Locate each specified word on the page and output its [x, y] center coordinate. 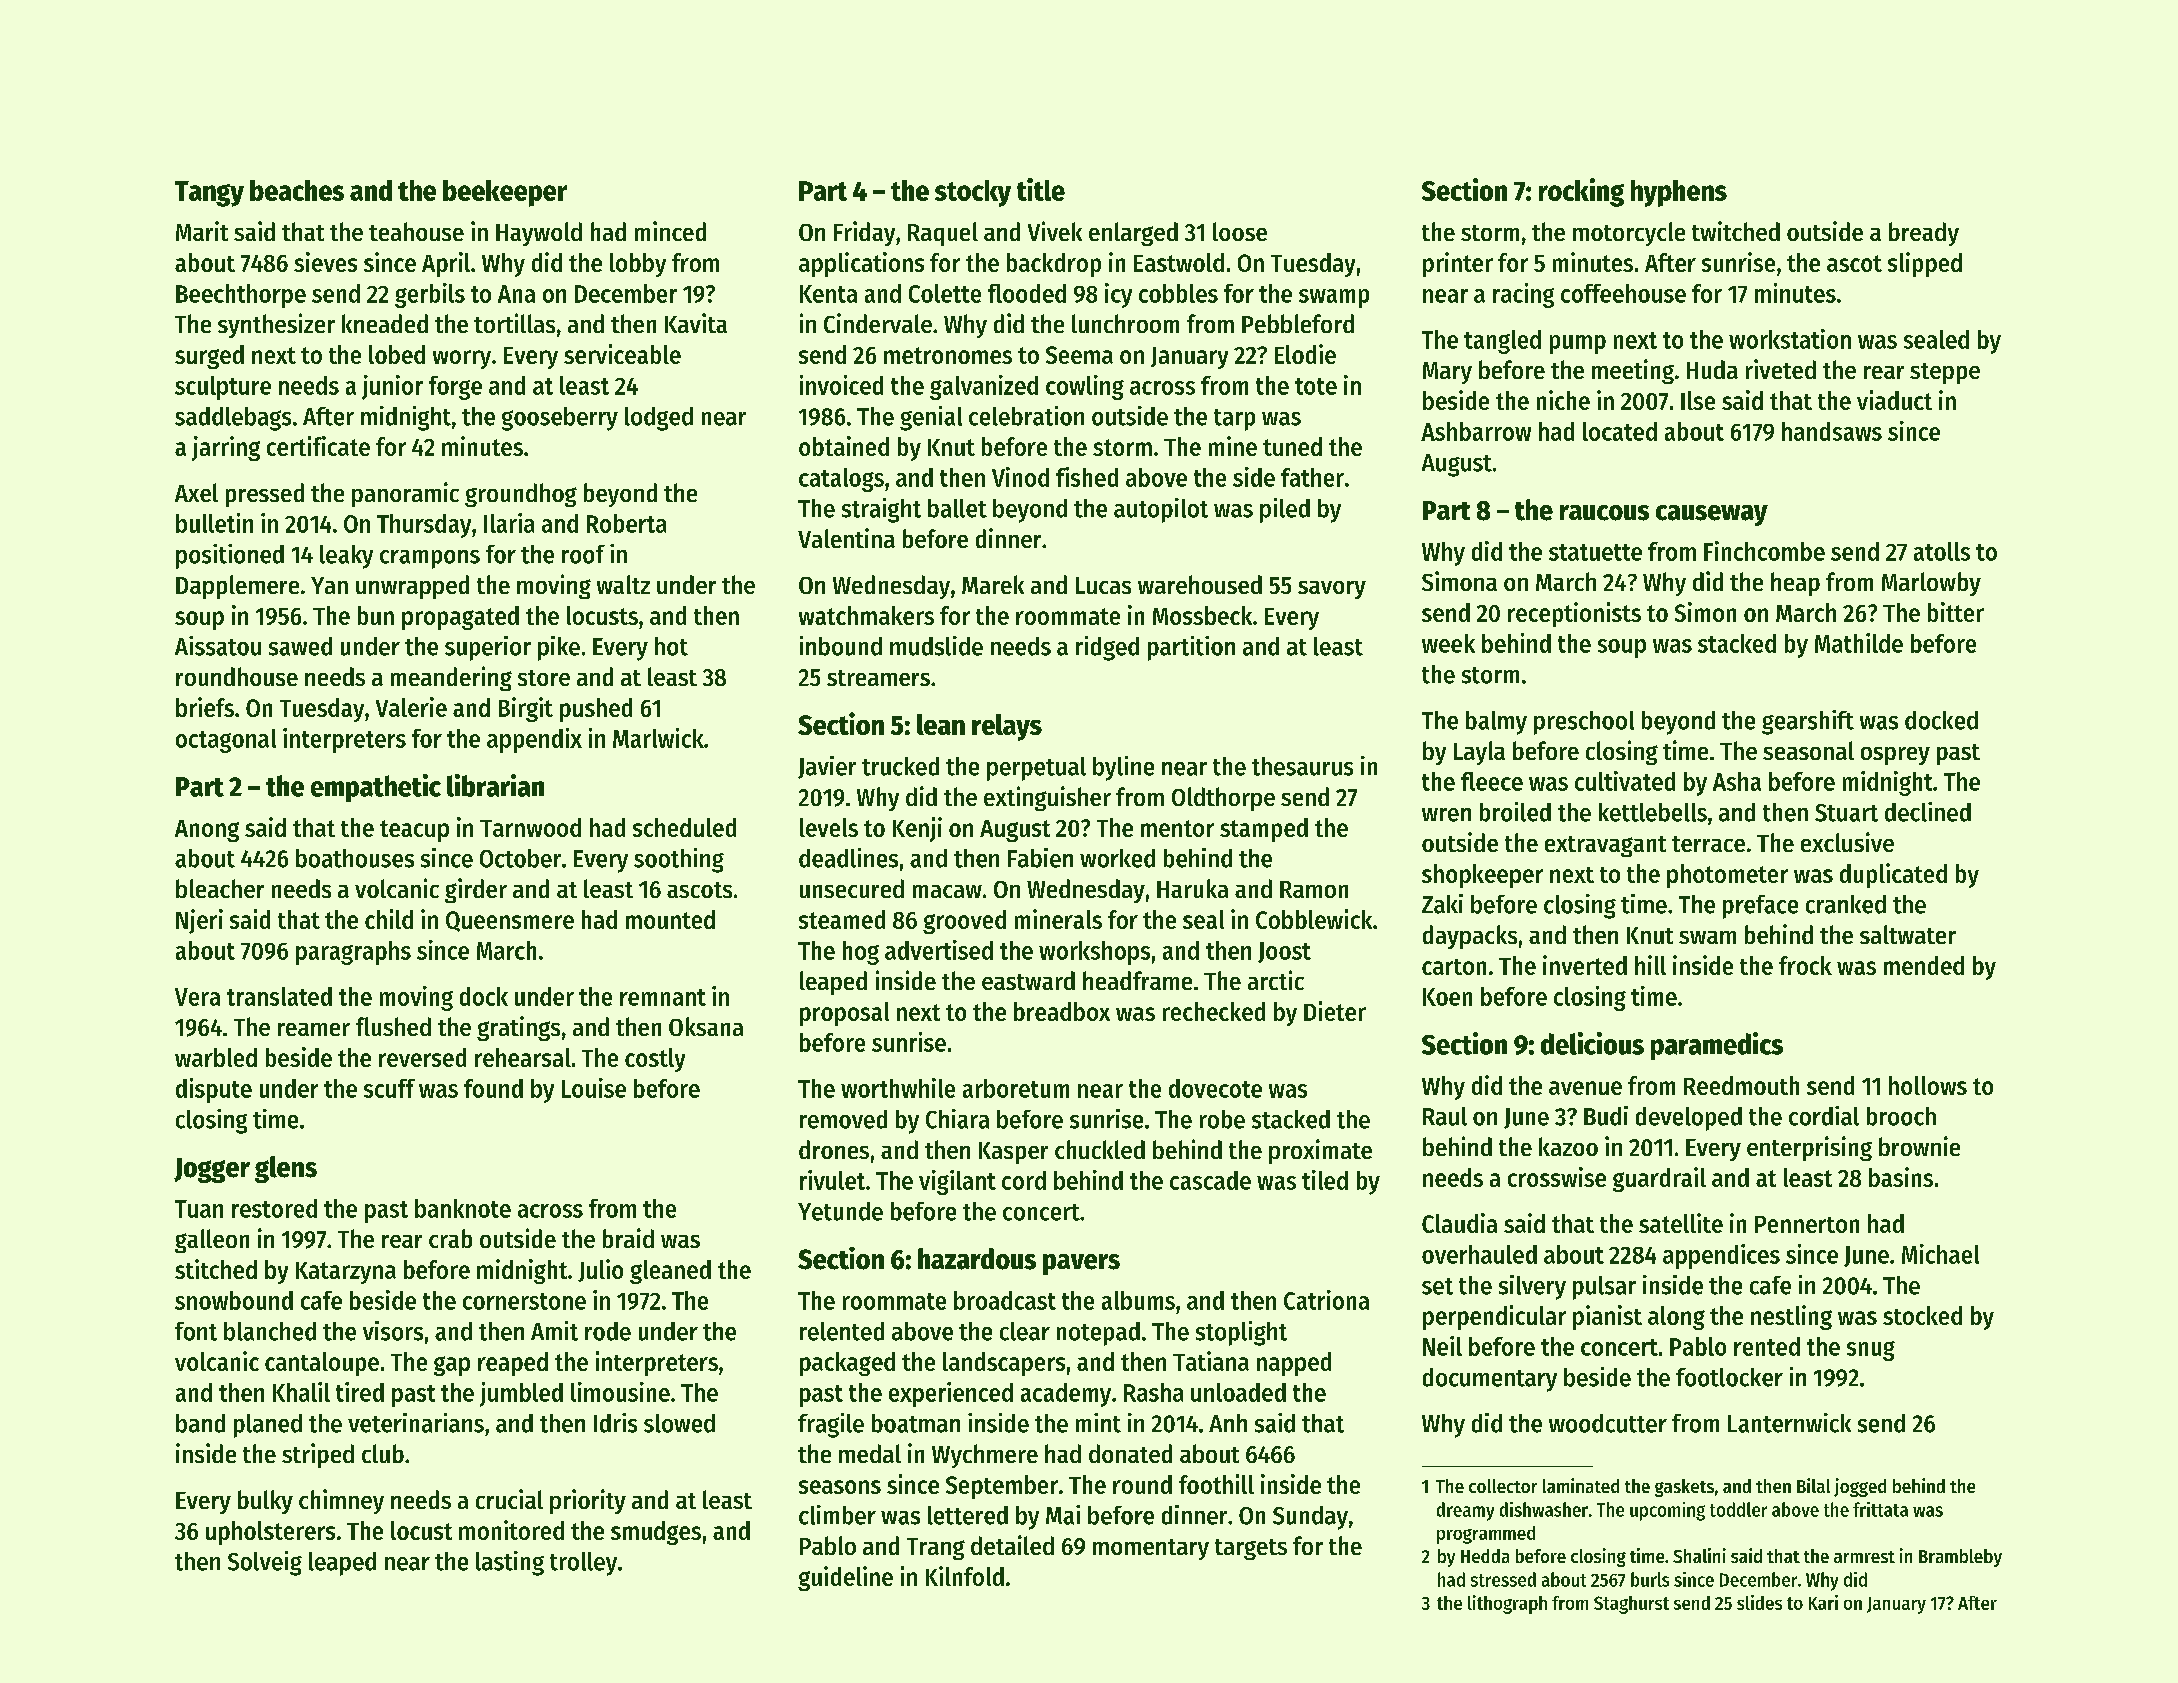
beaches [297, 190]
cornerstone [524, 1301]
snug [1871, 1351]
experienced [951, 1394]
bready [1924, 234]
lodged [659, 419]
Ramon [1314, 889]
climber [837, 1515]
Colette [945, 293]
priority [588, 1501]
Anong [207, 831]
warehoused [1200, 584]
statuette [1595, 552]
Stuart [1846, 813]
